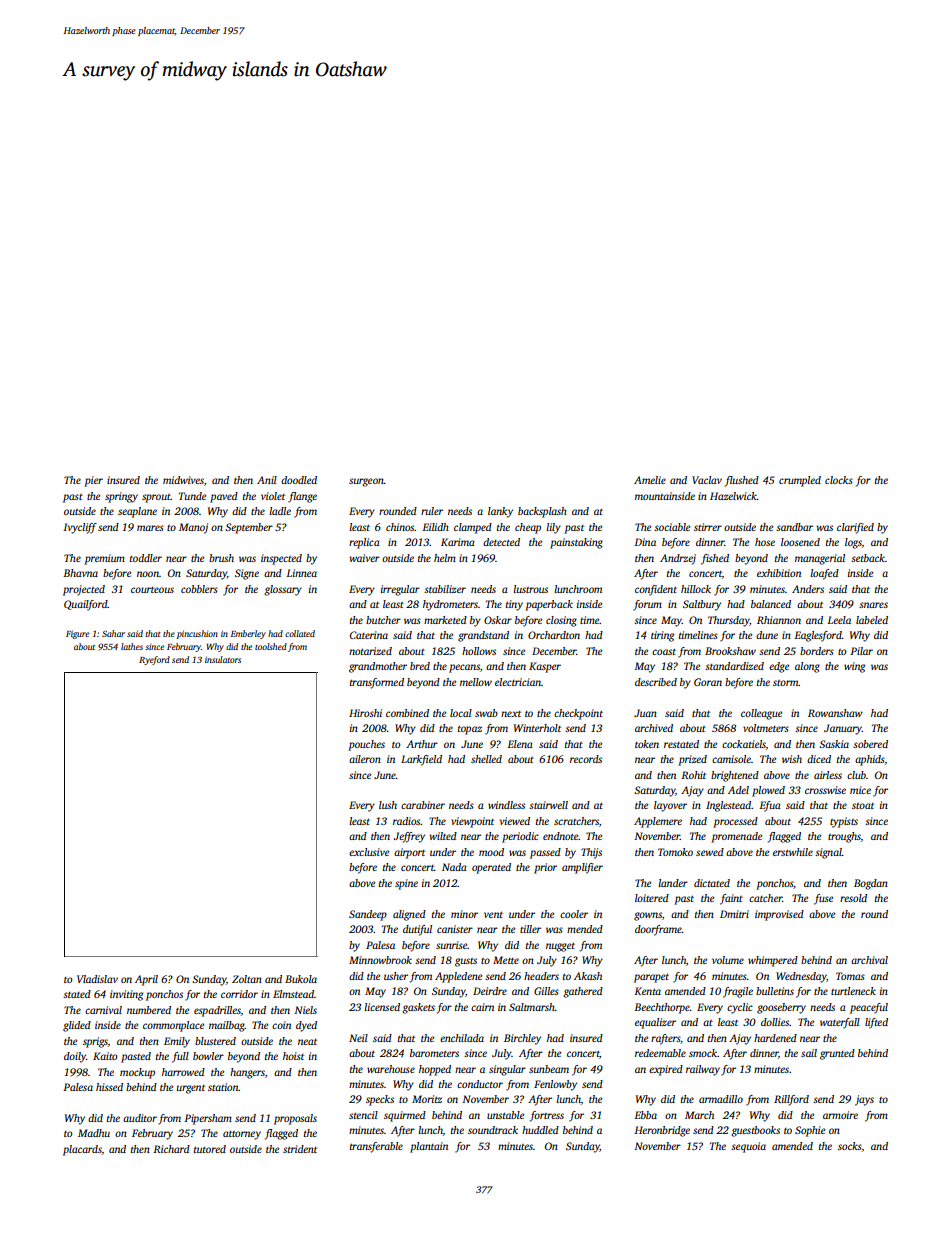  What do you see at coordinates (518, 682) in the image?
I see `electrician` at bounding box center [518, 682].
